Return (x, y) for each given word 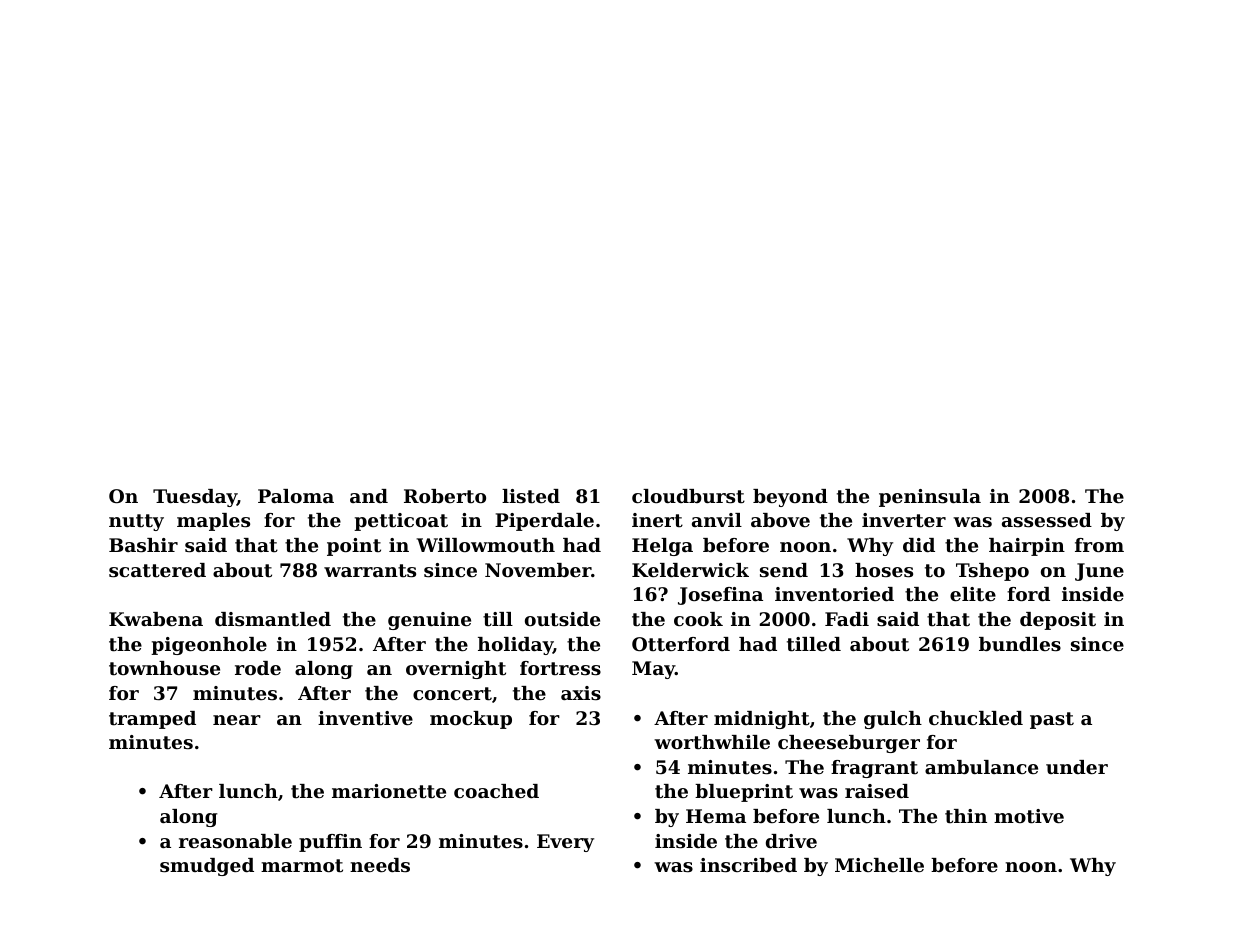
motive (1029, 816)
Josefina (720, 596)
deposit (1058, 621)
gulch (893, 720)
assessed (1047, 520)
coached (496, 791)
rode (258, 668)
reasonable (235, 841)
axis (581, 693)
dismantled (273, 619)
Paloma (296, 496)
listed (531, 496)
